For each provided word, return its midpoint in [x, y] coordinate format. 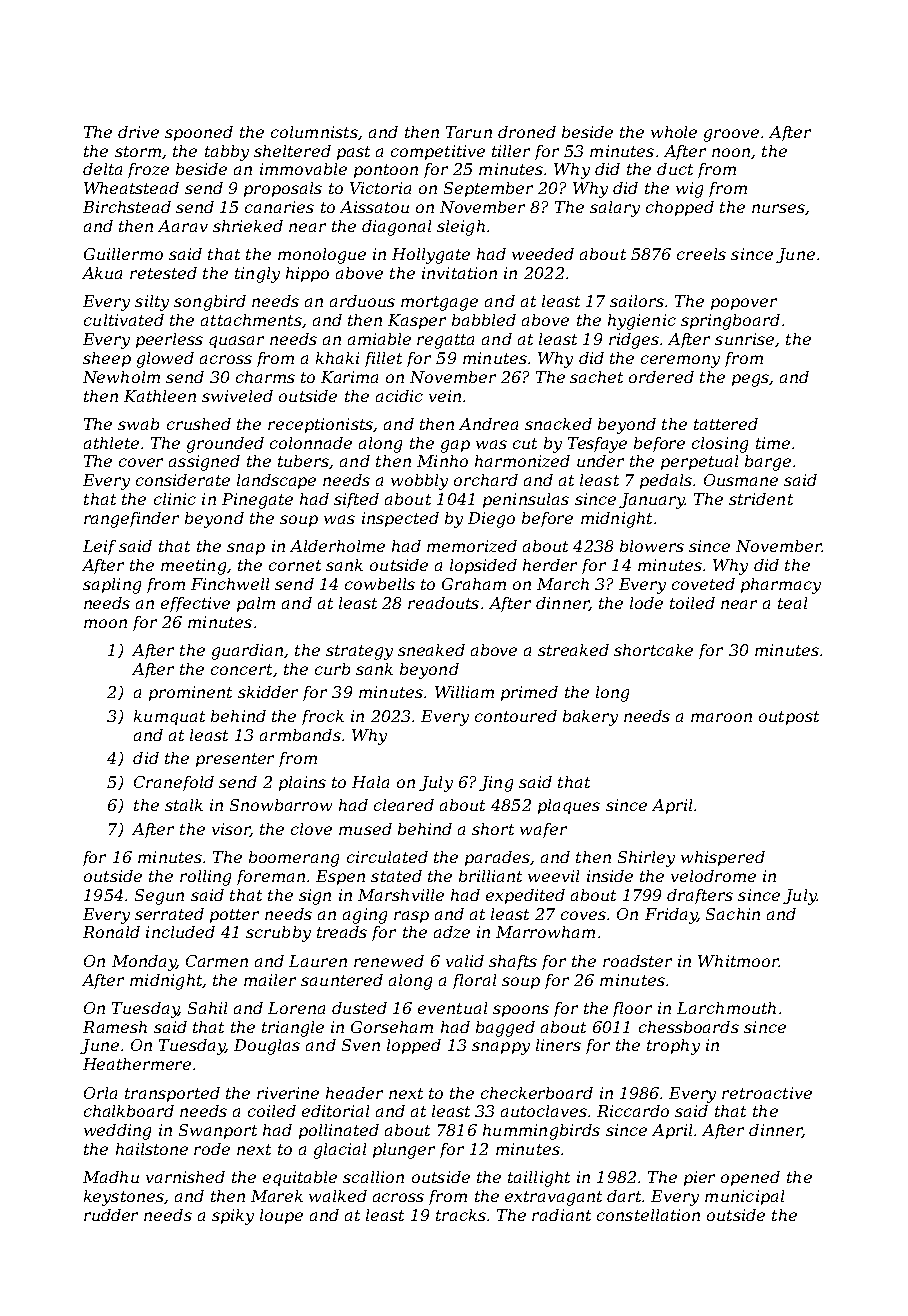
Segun [159, 897]
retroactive [767, 1093]
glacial [340, 1151]
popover [744, 304]
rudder [111, 1215]
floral [474, 981]
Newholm [121, 377]
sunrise [744, 339]
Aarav [183, 226]
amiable [379, 339]
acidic [399, 396]
